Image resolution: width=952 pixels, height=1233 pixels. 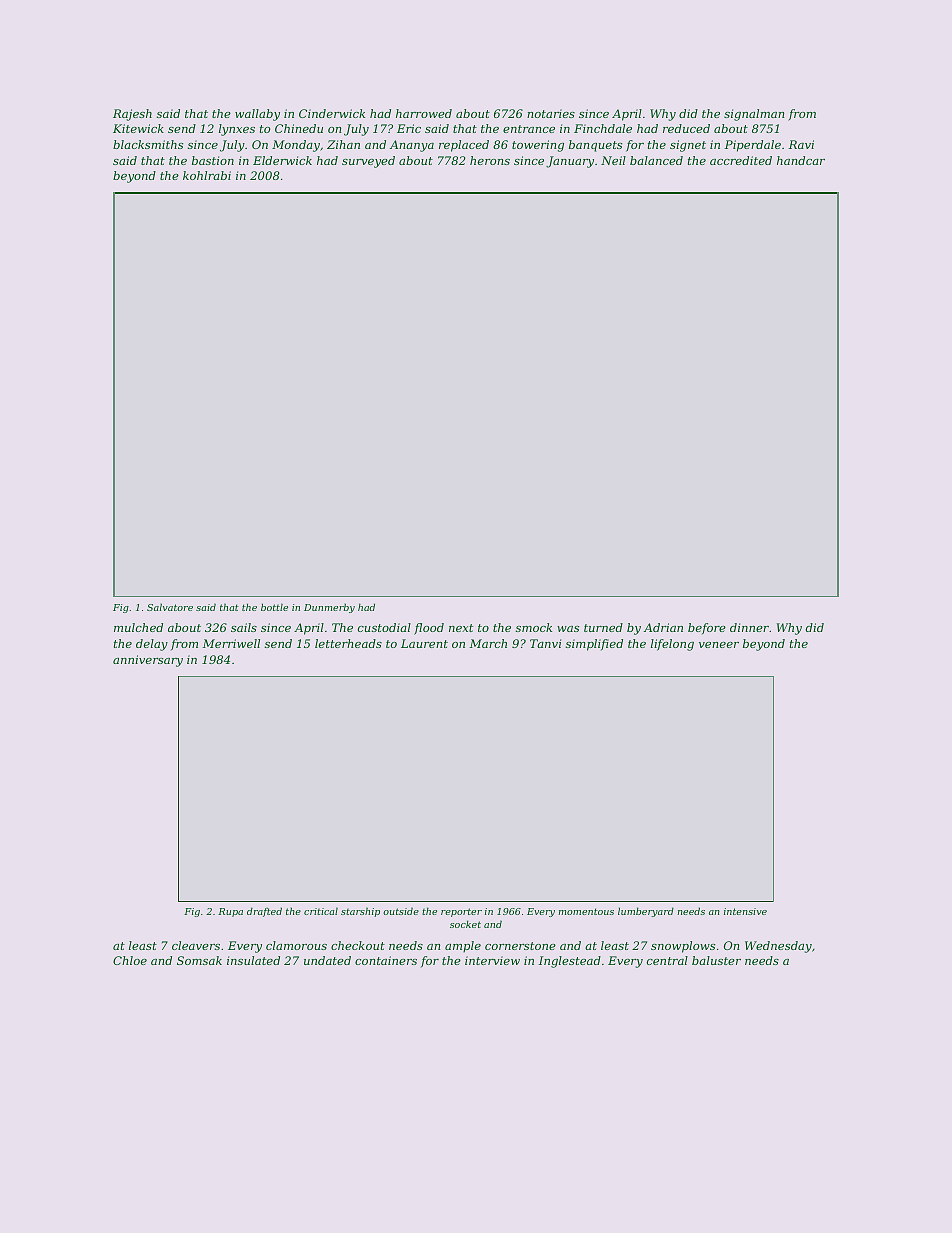 What do you see at coordinates (230, 912) in the screenshot?
I see `Rupa` at bounding box center [230, 912].
